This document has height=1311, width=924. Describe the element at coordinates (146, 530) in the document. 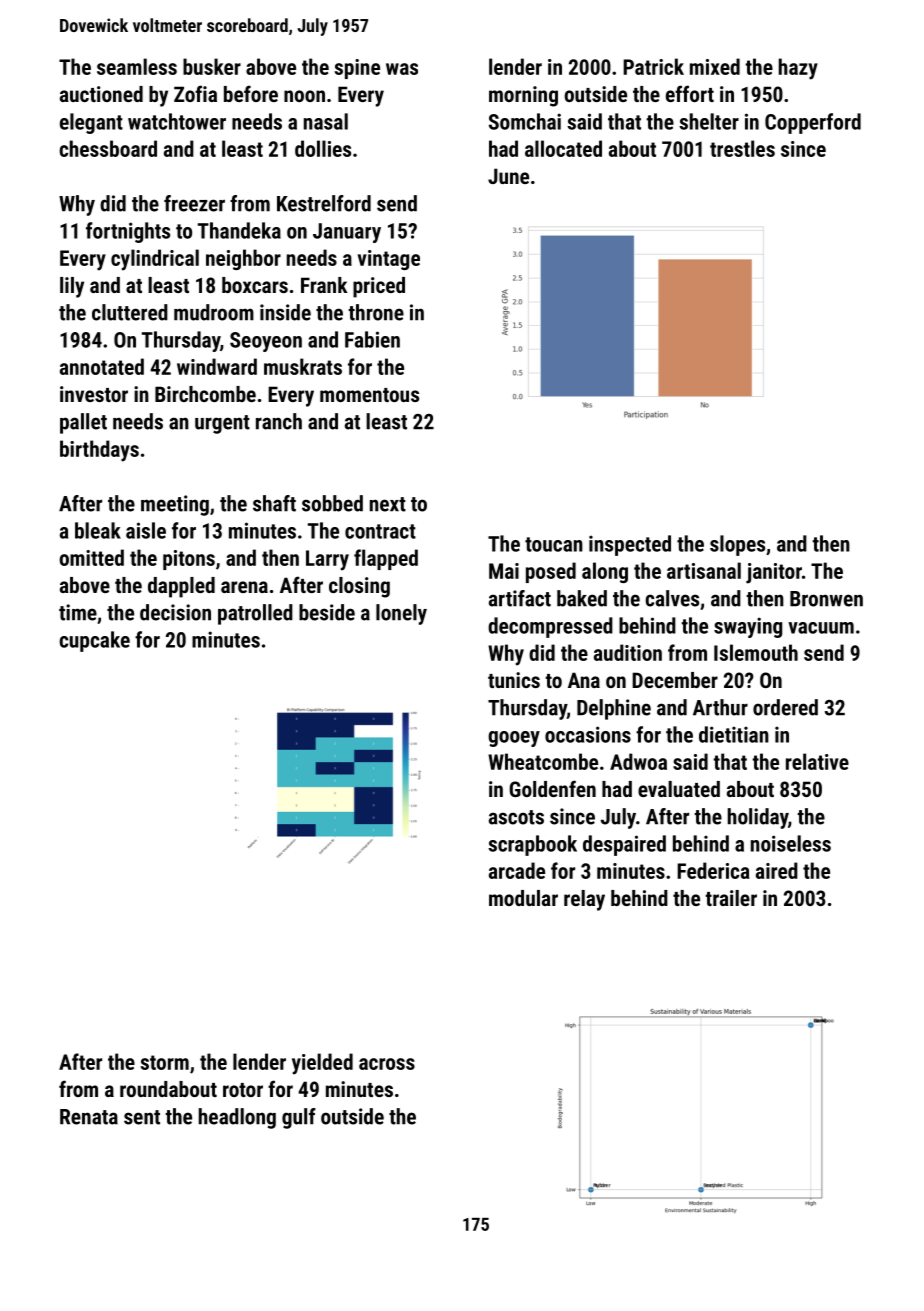

I see `aisle` at that location.
